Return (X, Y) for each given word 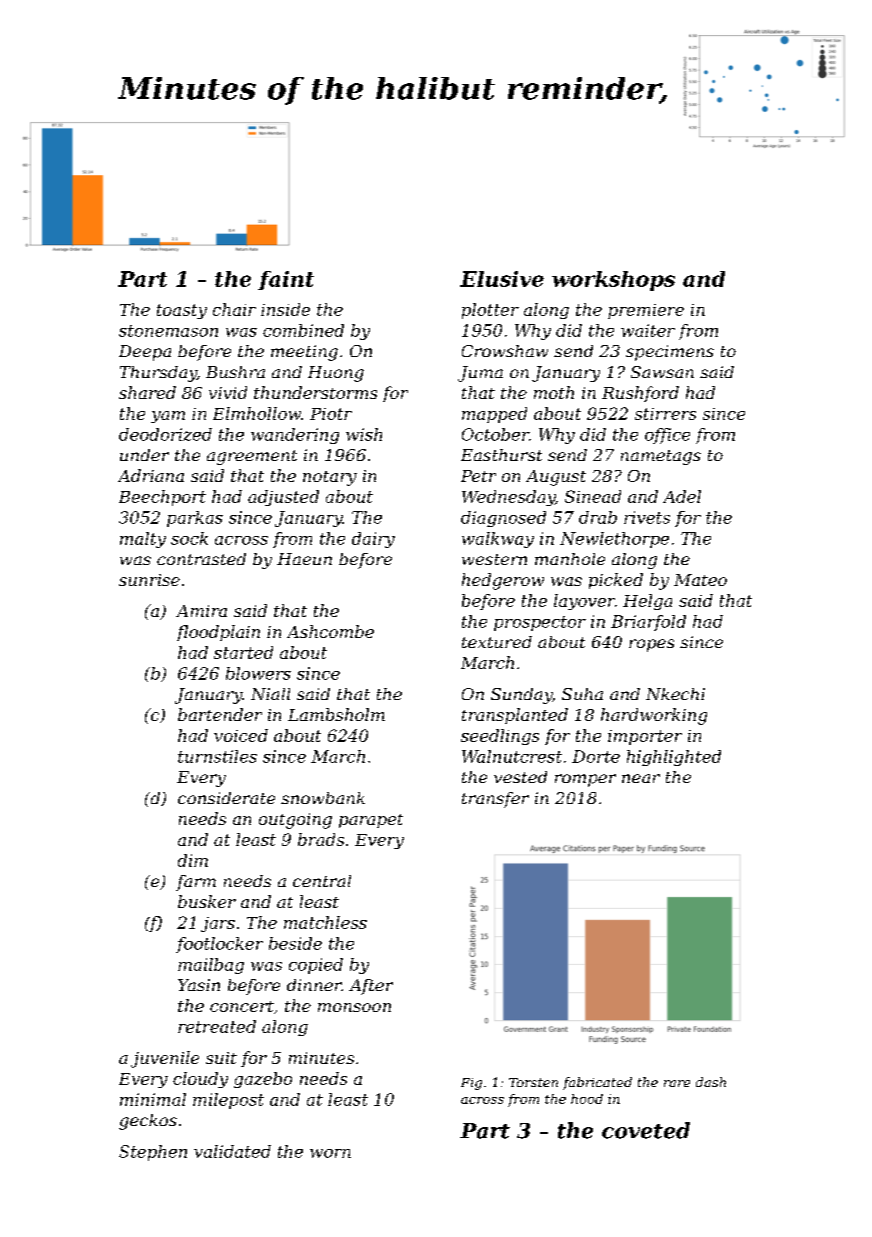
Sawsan (662, 372)
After (371, 987)
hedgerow (503, 581)
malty (143, 540)
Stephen (153, 1153)
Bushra (235, 372)
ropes (651, 645)
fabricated (597, 1083)
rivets (647, 517)
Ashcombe (330, 631)
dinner (314, 985)
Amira (201, 611)
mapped (494, 415)
